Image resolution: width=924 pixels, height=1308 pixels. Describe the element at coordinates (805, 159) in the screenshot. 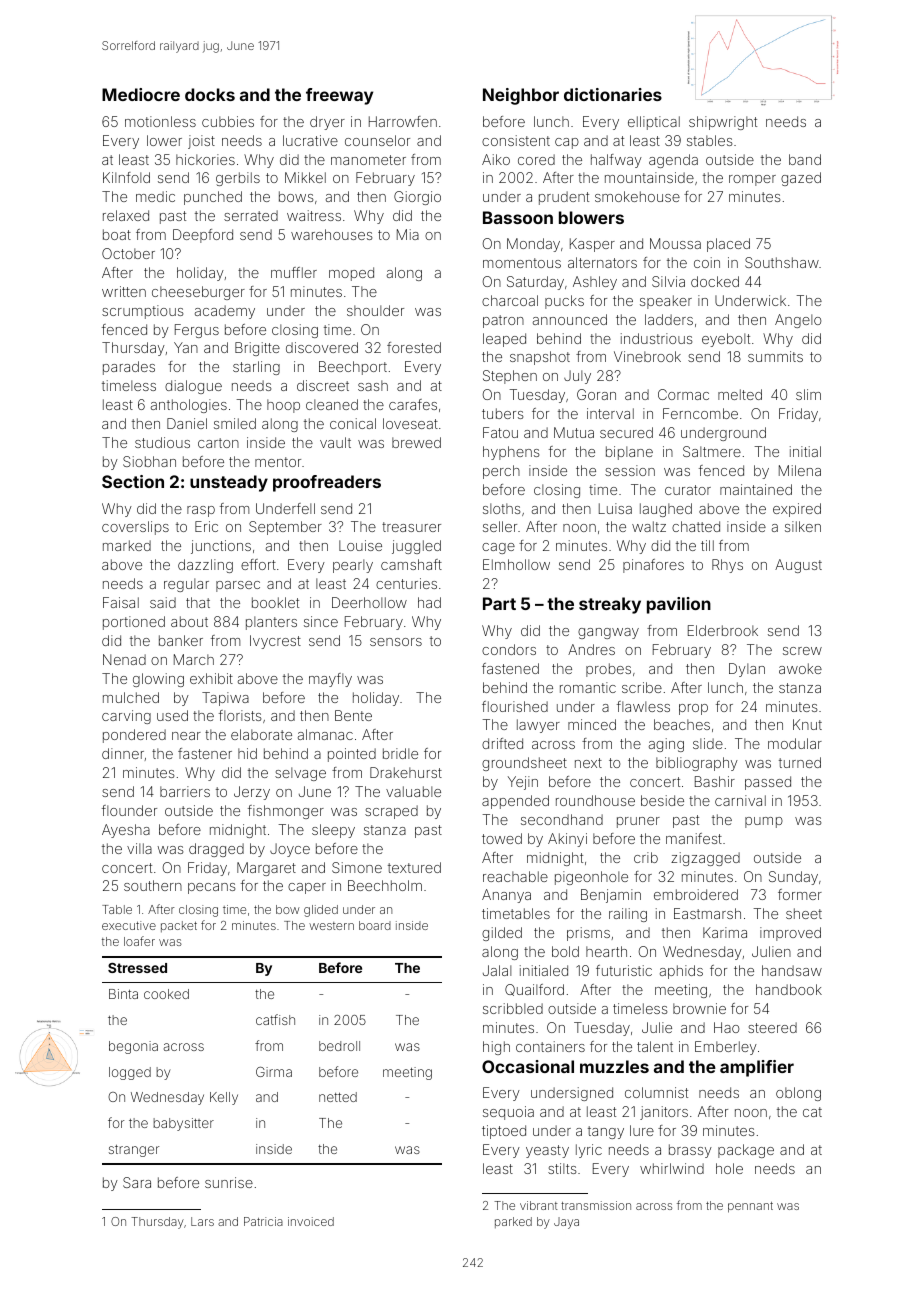

I see `band` at that location.
